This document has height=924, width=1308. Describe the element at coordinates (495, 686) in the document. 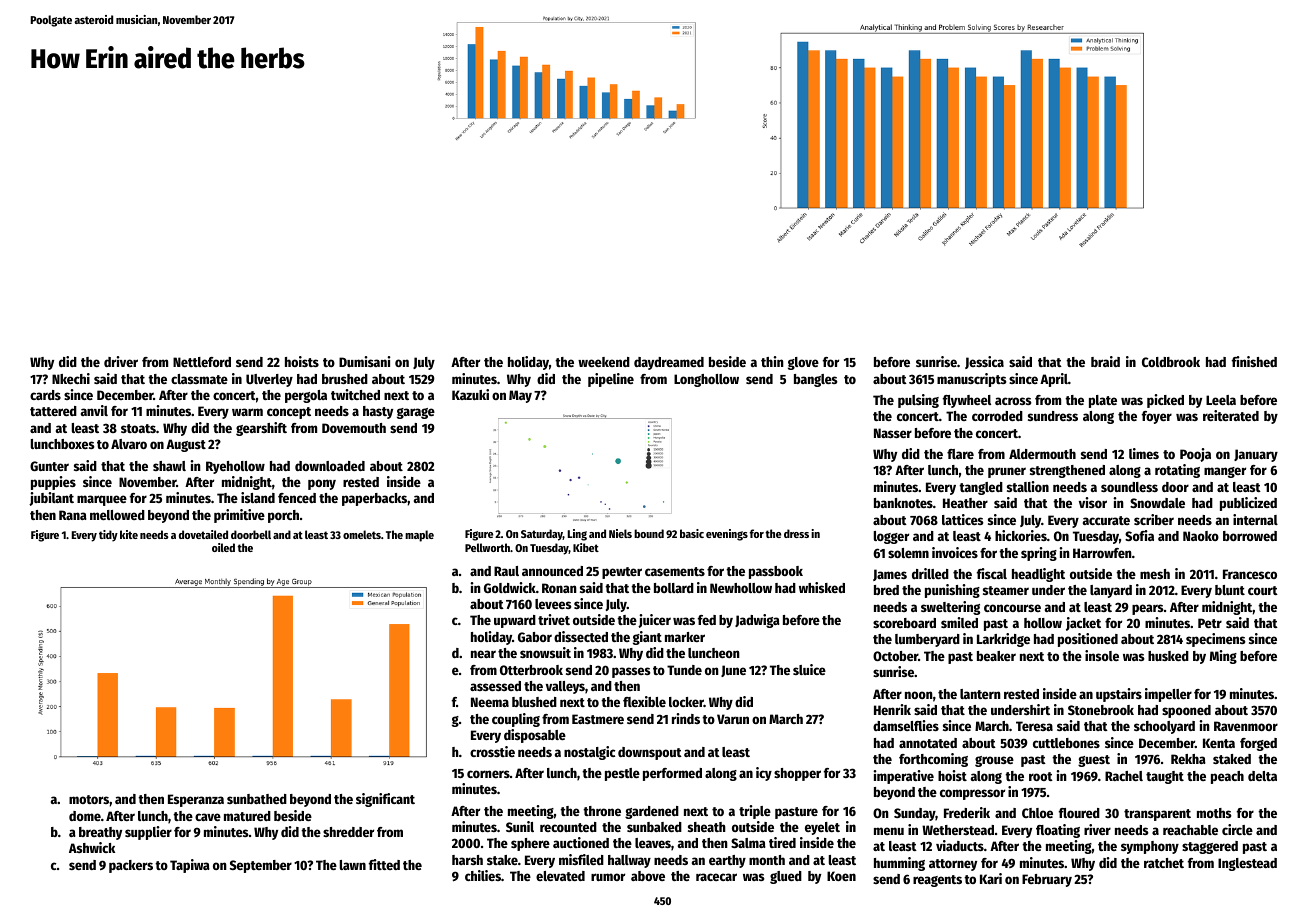

I see `assessed` at that location.
